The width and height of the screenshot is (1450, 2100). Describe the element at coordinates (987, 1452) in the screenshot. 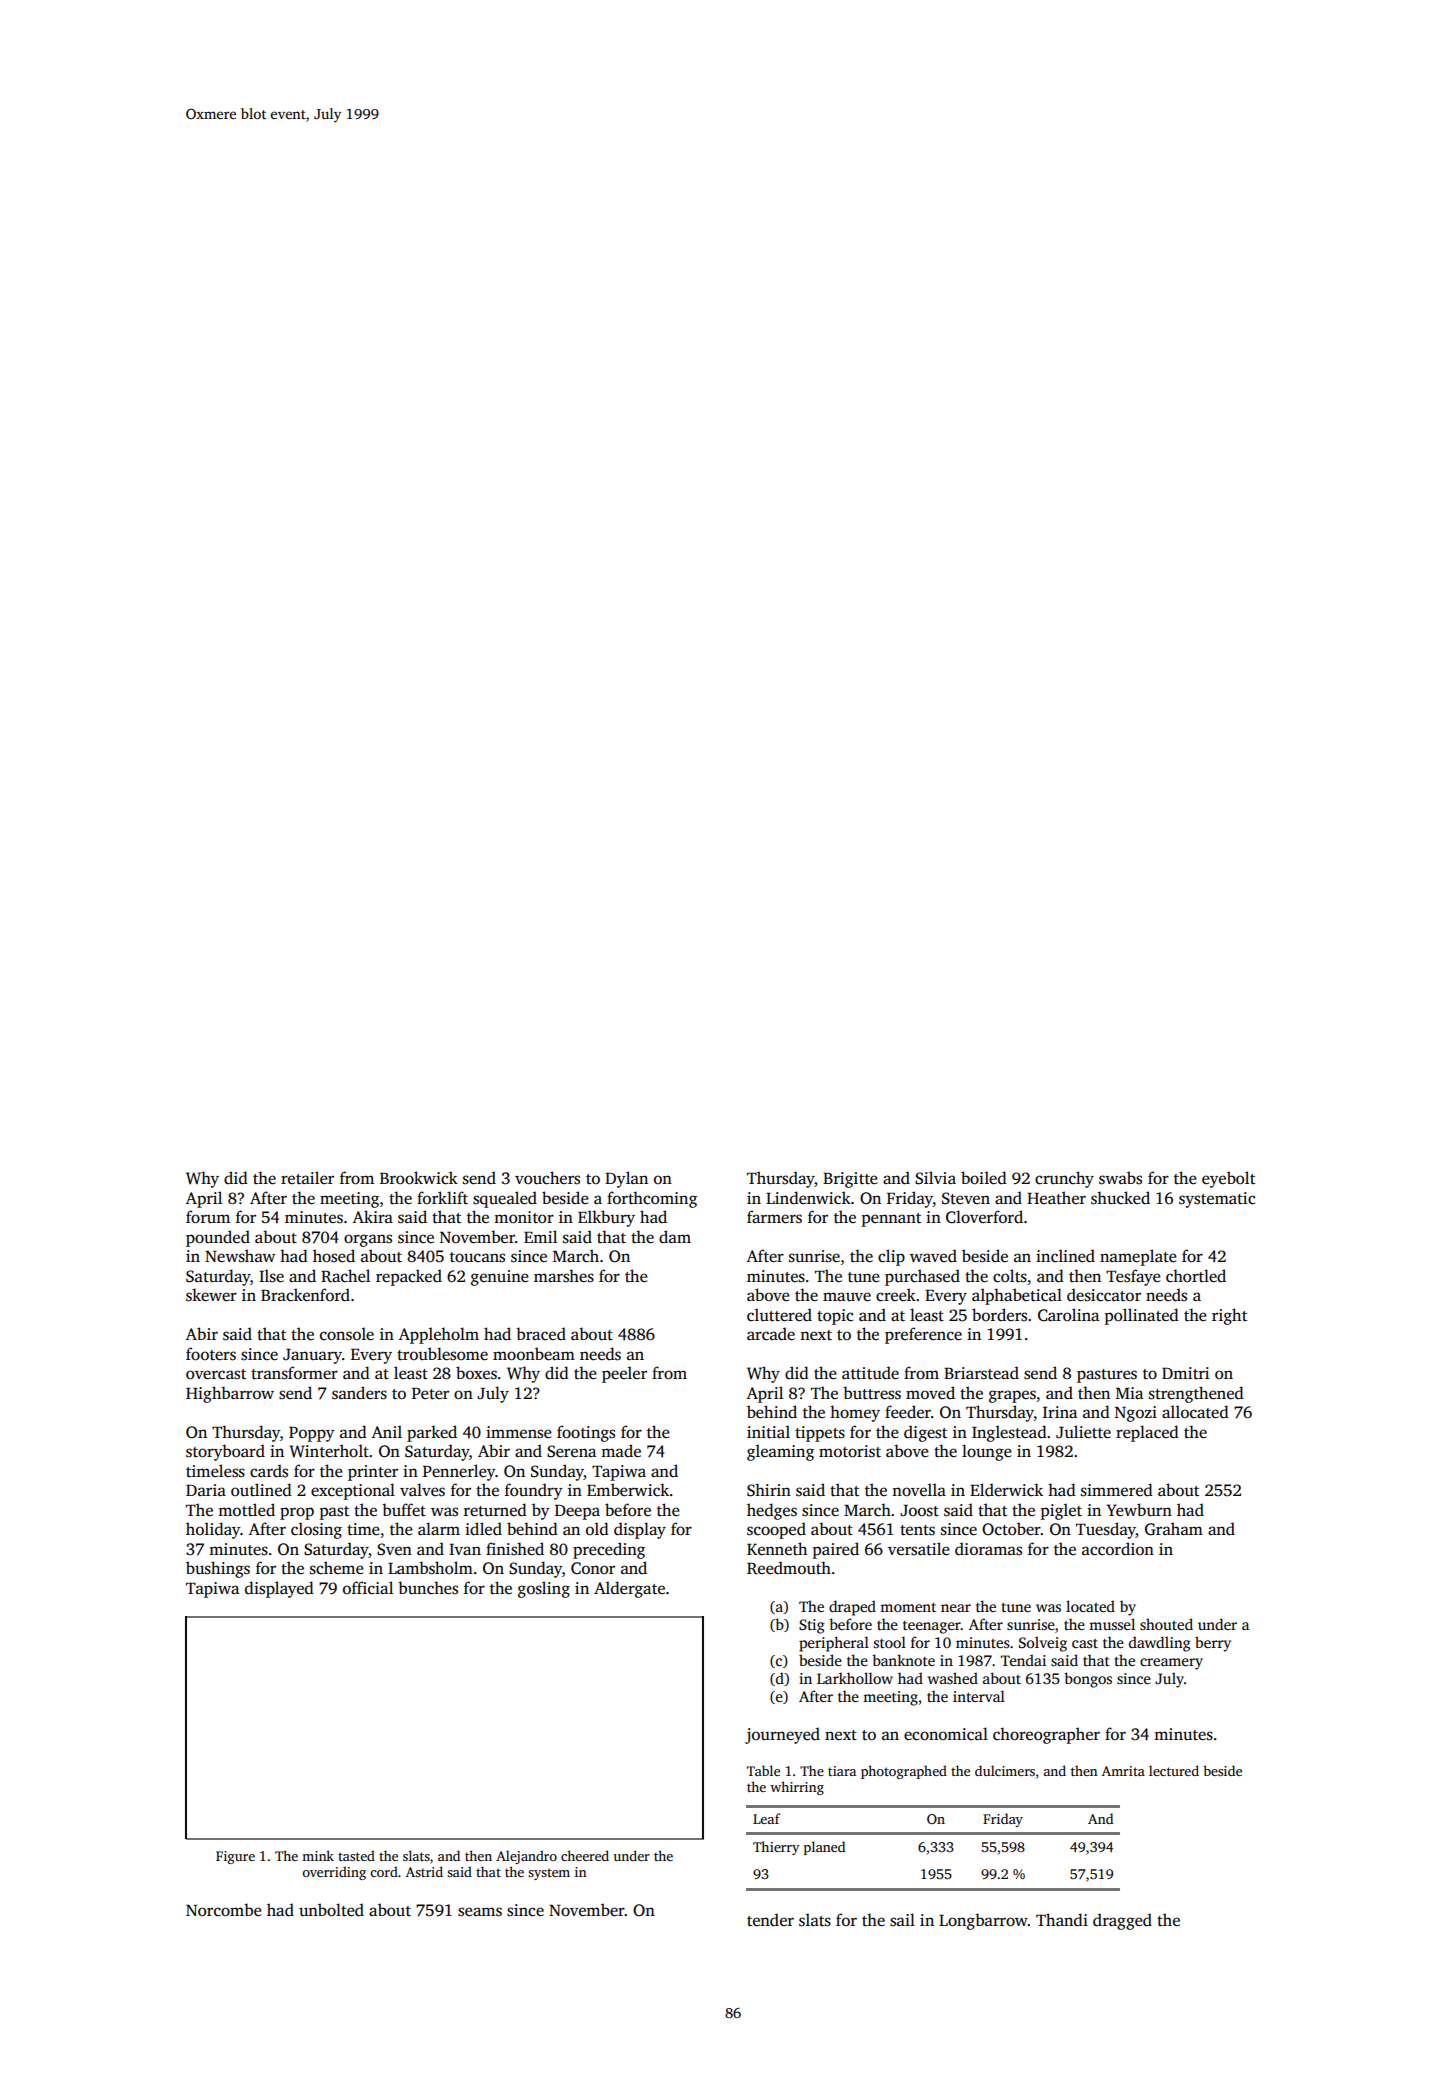

I see `lounge` at that location.
